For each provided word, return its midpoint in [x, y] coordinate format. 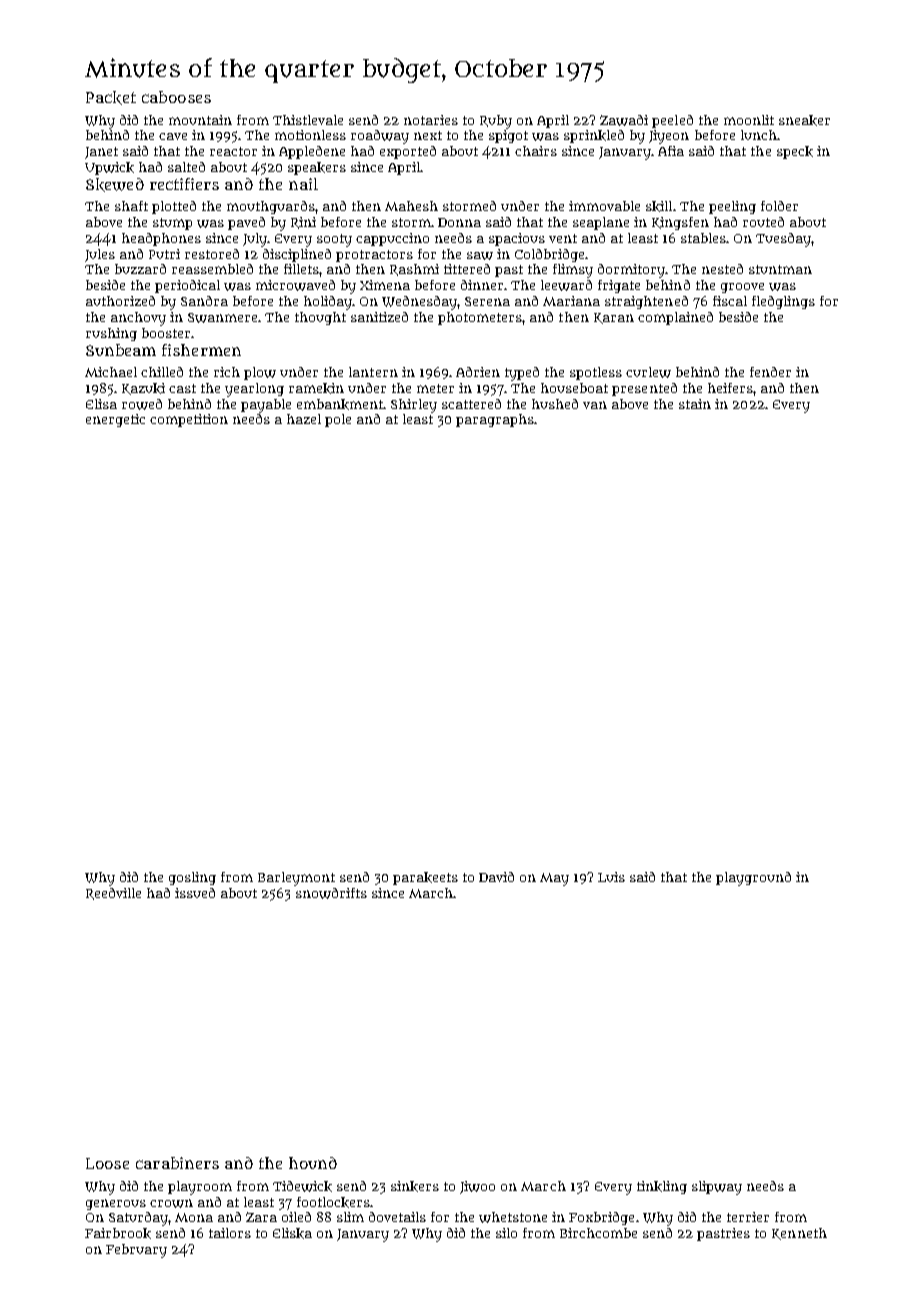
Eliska [292, 1233]
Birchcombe [598, 1233]
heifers [730, 388]
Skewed [115, 185]
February [136, 1251]
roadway [380, 137]
